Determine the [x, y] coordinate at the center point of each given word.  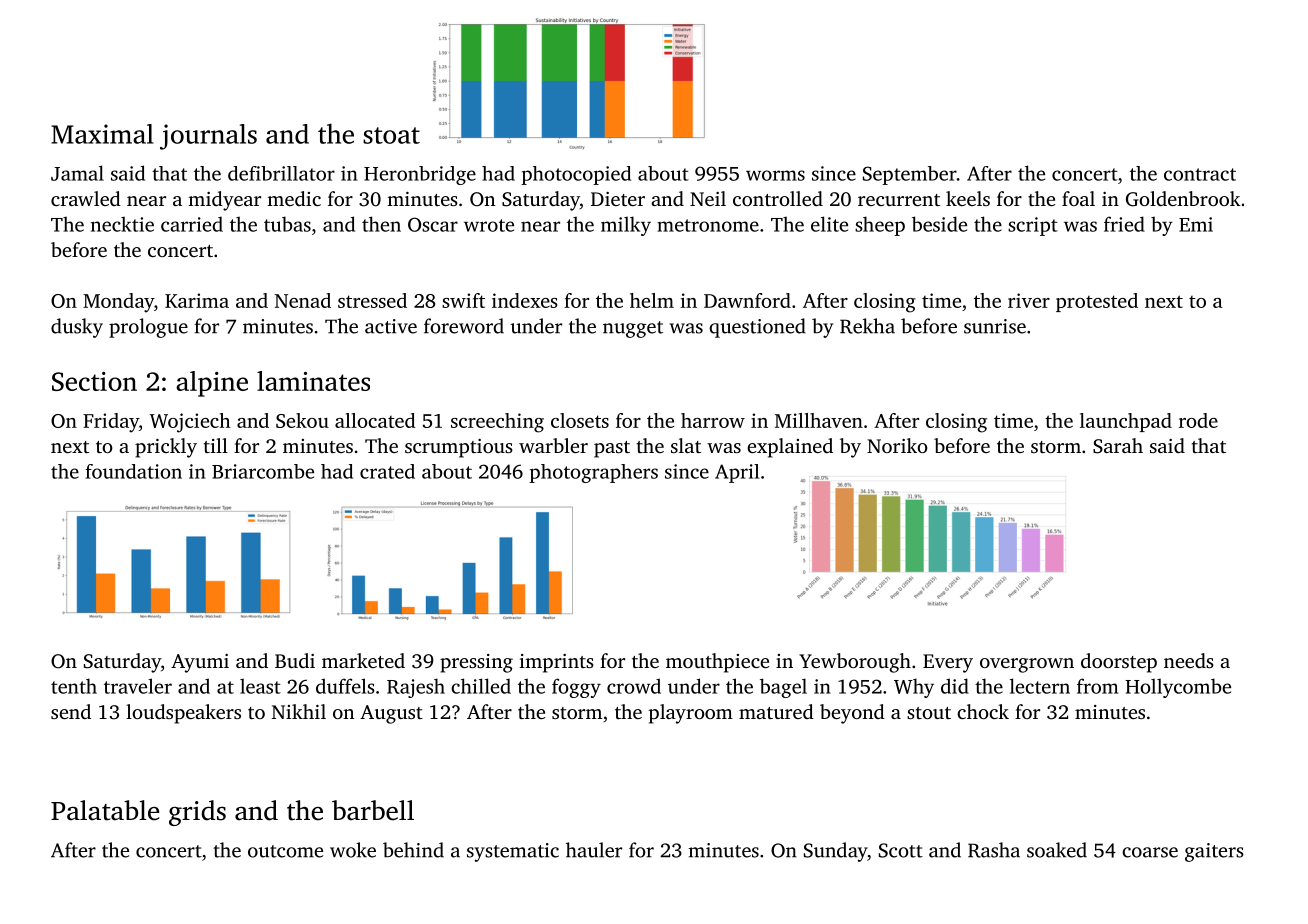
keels [968, 198]
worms [775, 175]
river [1029, 300]
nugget [633, 329]
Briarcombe [263, 471]
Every [948, 663]
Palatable [105, 810]
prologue [148, 328]
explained [790, 448]
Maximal [102, 134]
